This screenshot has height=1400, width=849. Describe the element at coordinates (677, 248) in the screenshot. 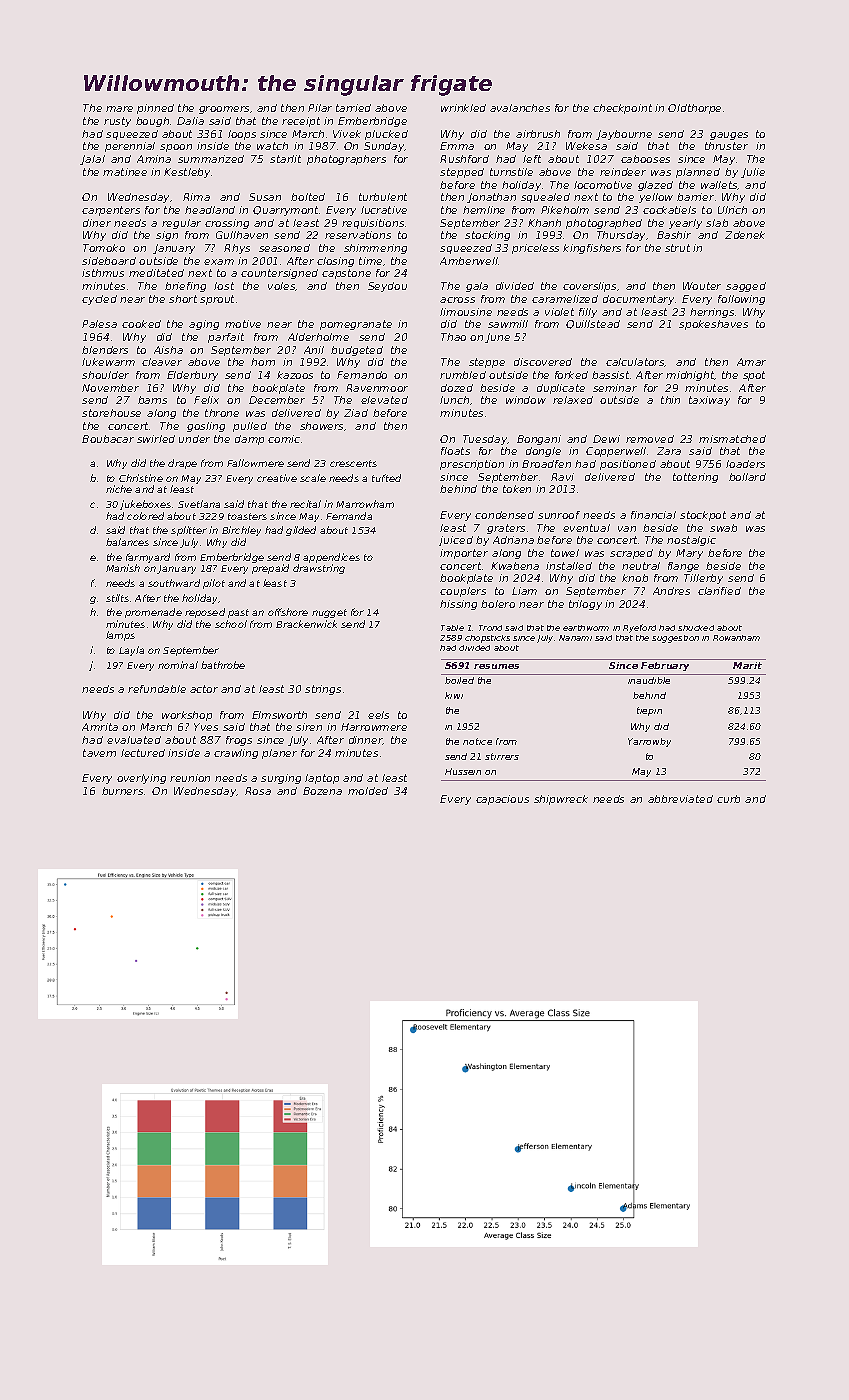

I see `strut` at that location.
